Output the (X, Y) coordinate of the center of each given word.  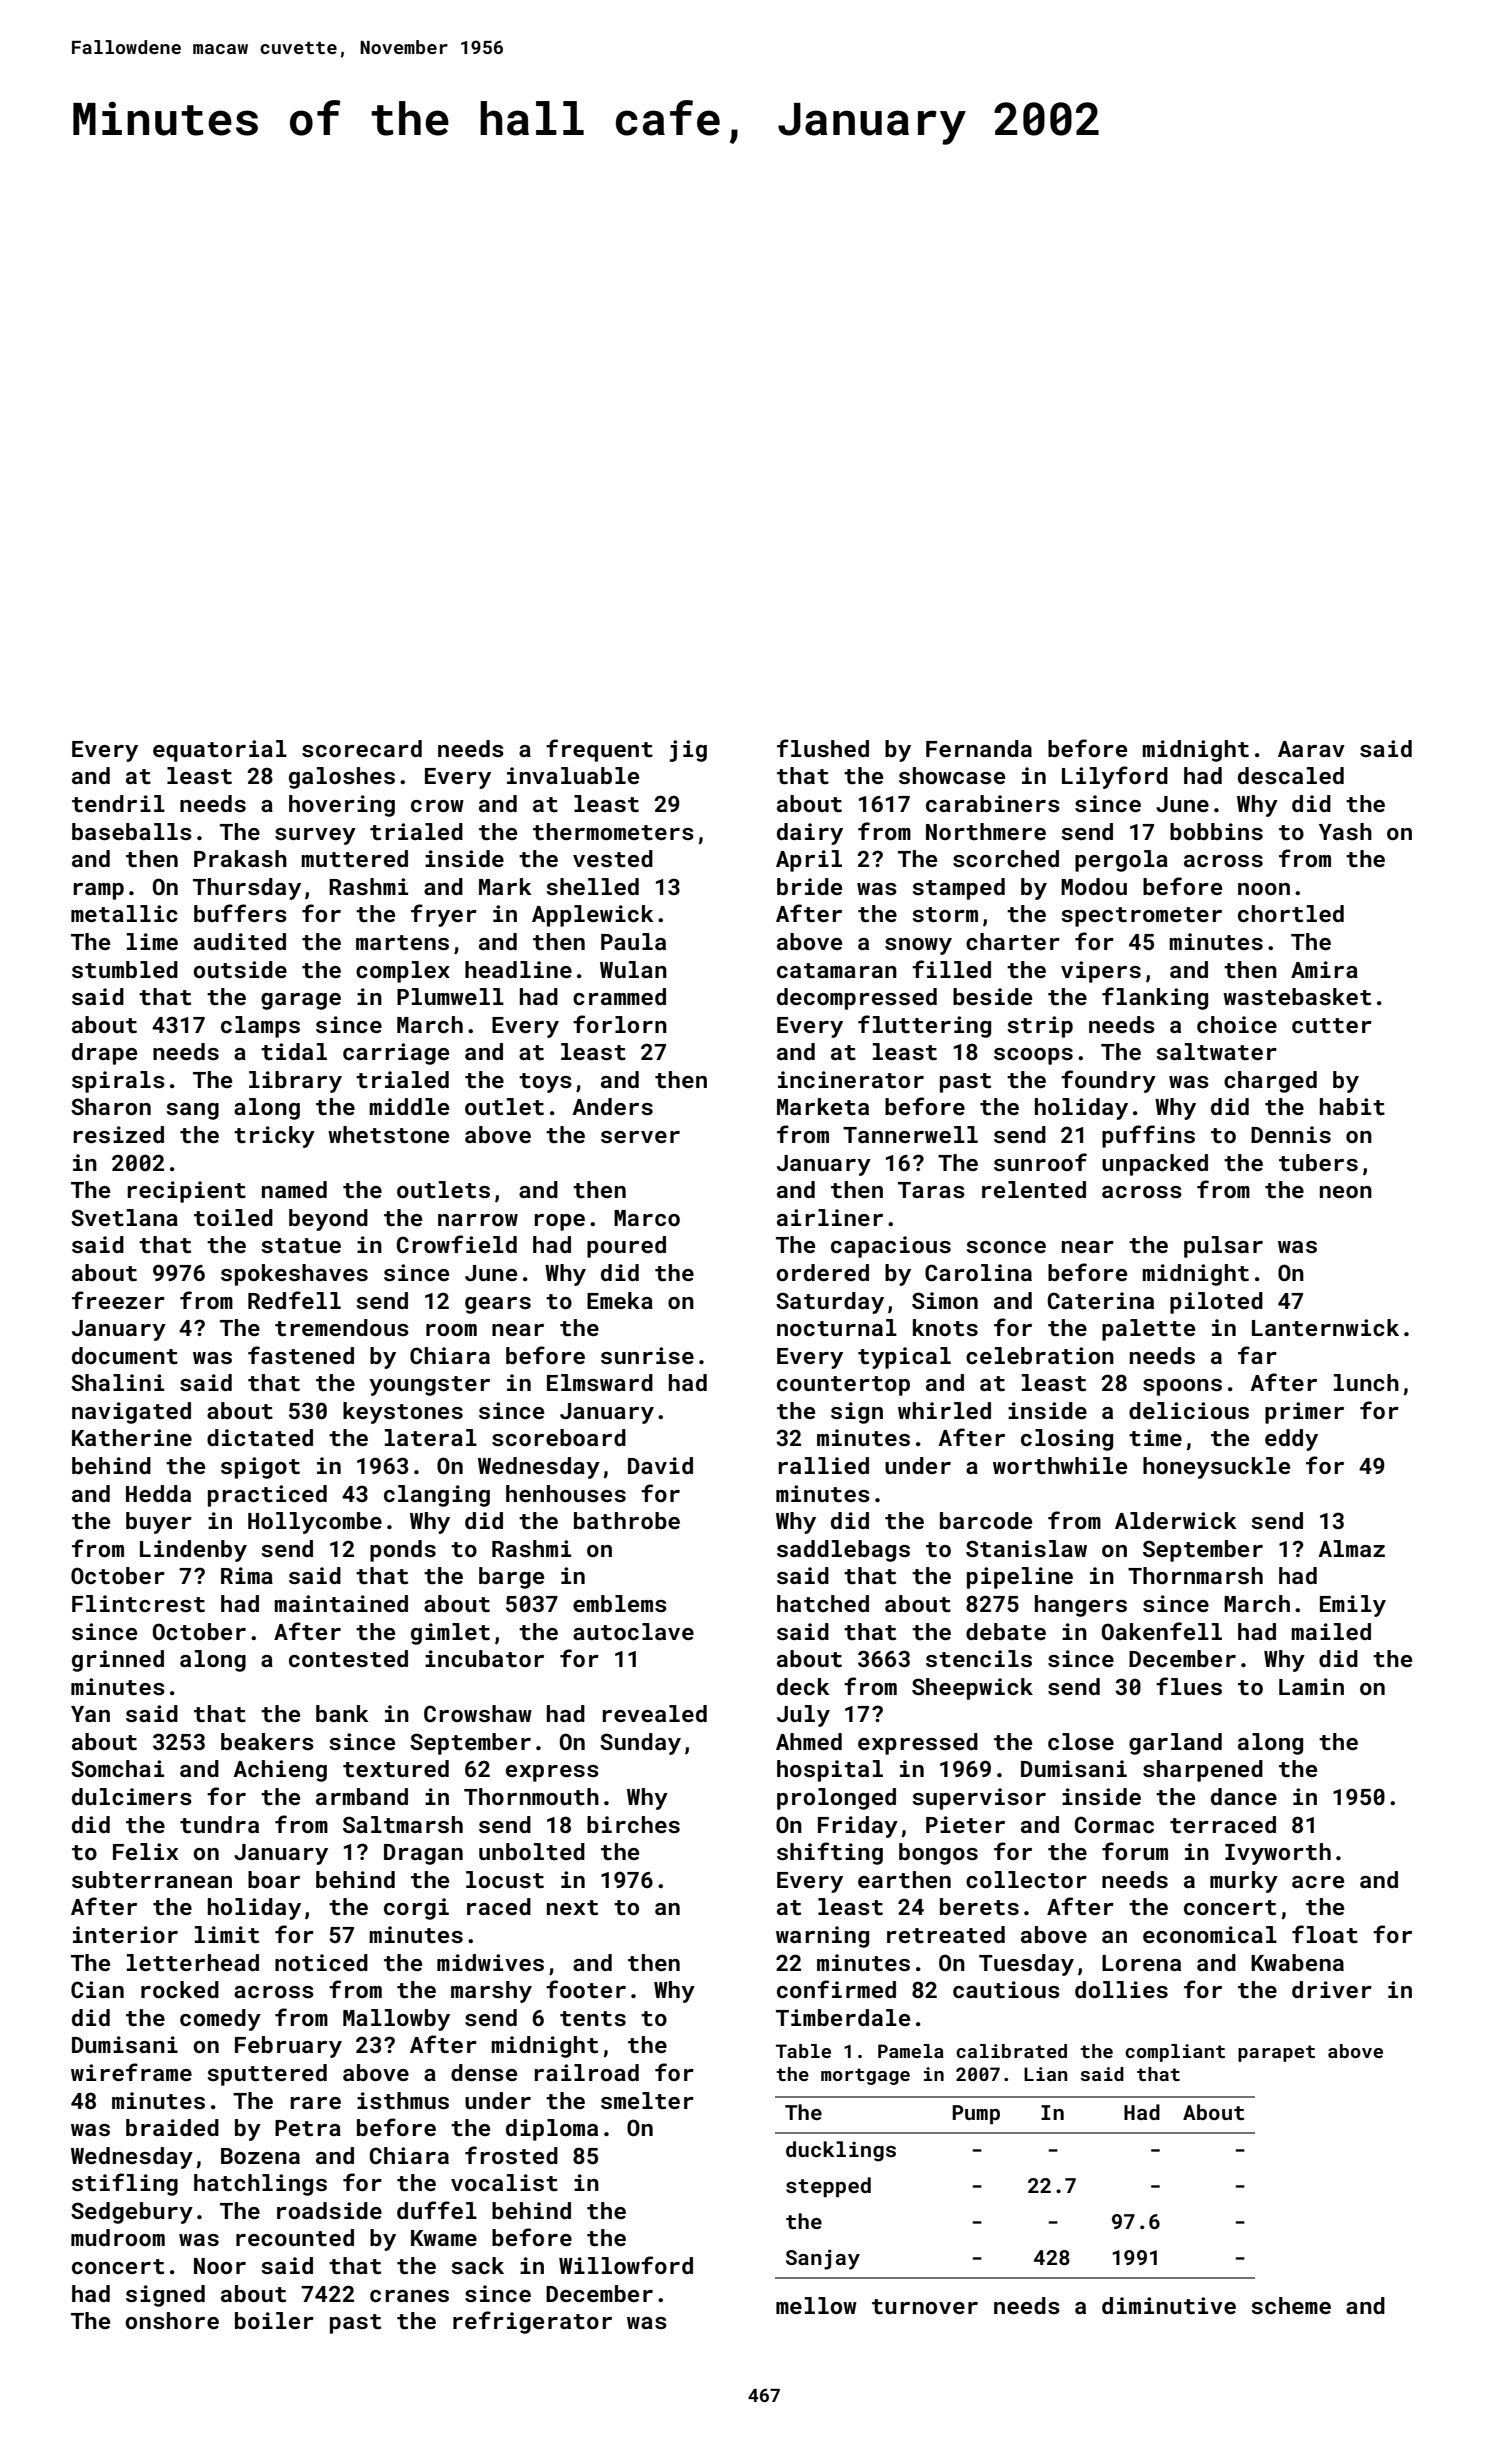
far (1257, 1355)
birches (633, 1824)
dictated (260, 1437)
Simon (945, 1300)
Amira (1324, 969)
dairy (810, 834)
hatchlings (260, 2185)
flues (1189, 1686)
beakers (267, 1741)
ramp (98, 891)
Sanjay (823, 2259)
